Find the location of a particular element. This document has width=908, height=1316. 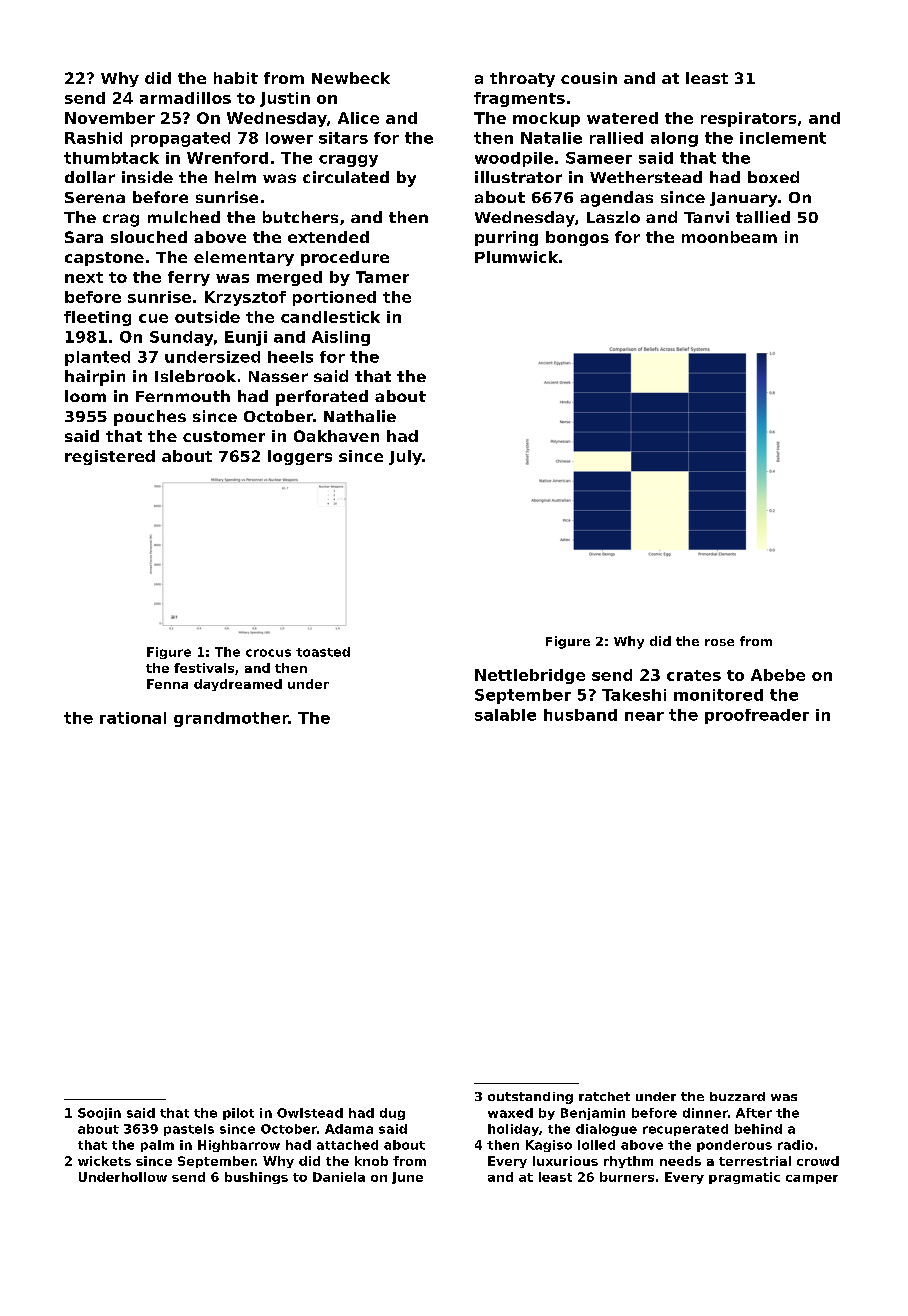

moonbeam is located at coordinates (729, 237).
